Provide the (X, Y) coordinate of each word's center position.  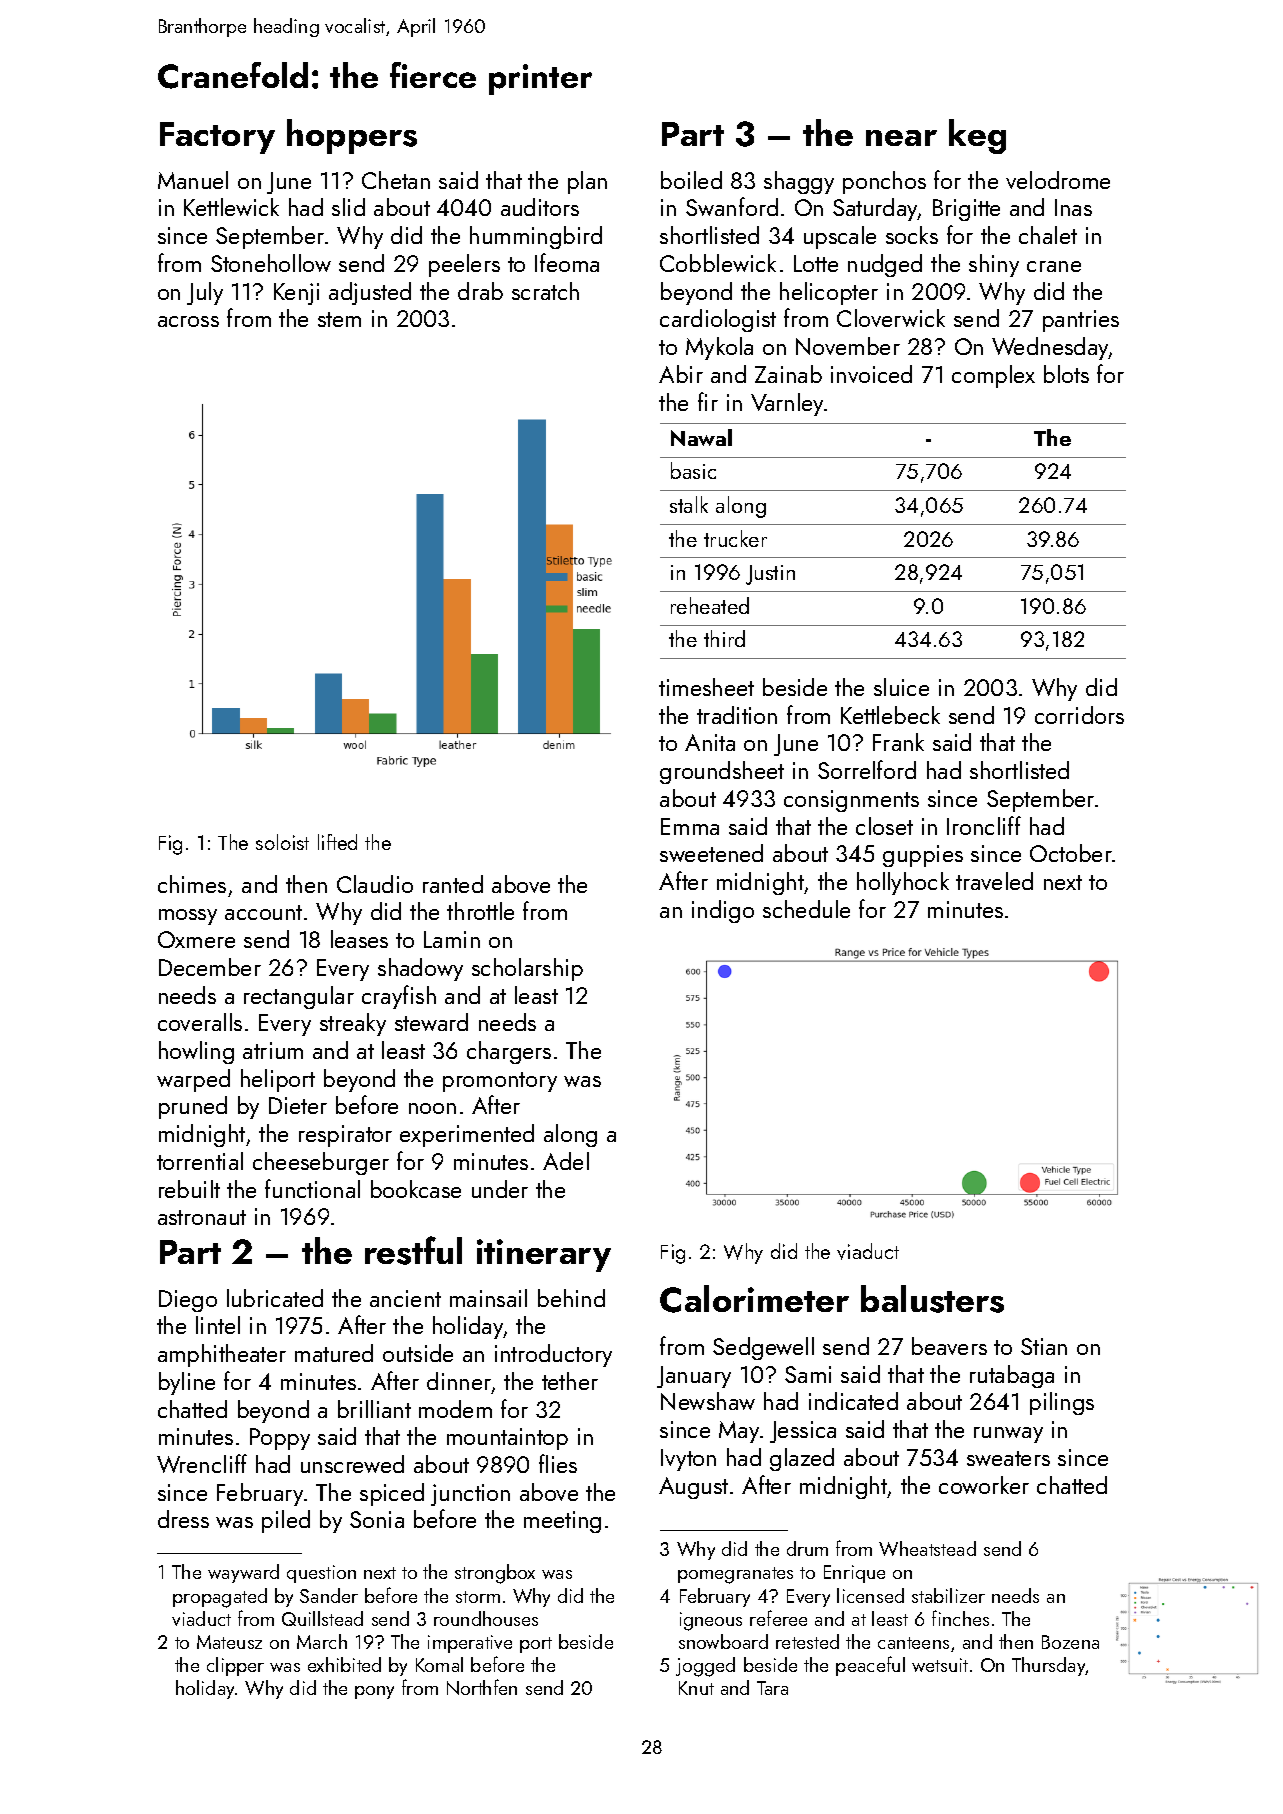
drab (480, 291)
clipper (235, 1666)
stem (339, 319)
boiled (691, 180)
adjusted (370, 293)
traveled (994, 881)
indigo (723, 911)
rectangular (299, 997)
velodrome (1058, 180)
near (901, 138)
